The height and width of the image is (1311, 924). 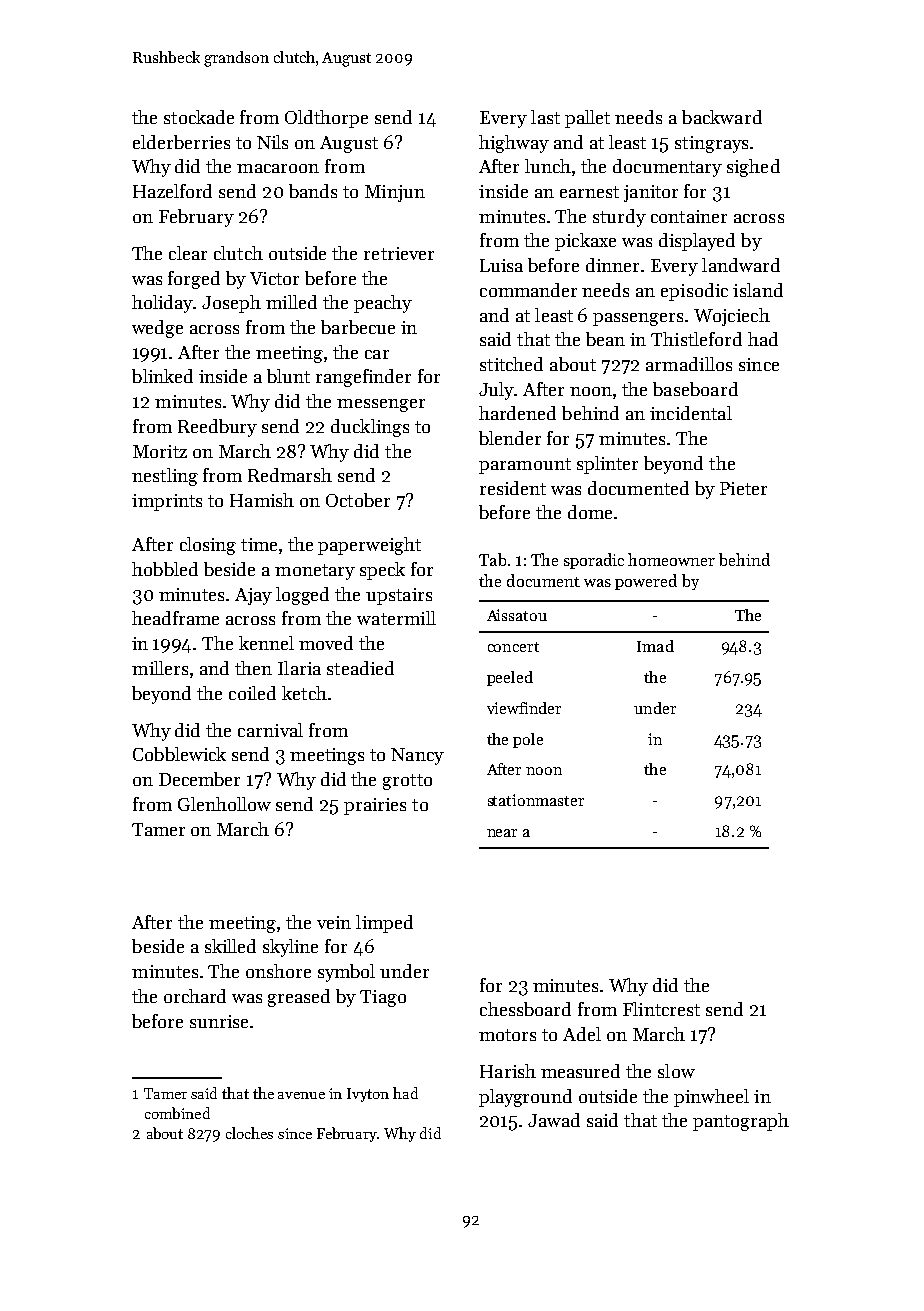 I want to click on Oldthorpe, so click(x=326, y=119).
